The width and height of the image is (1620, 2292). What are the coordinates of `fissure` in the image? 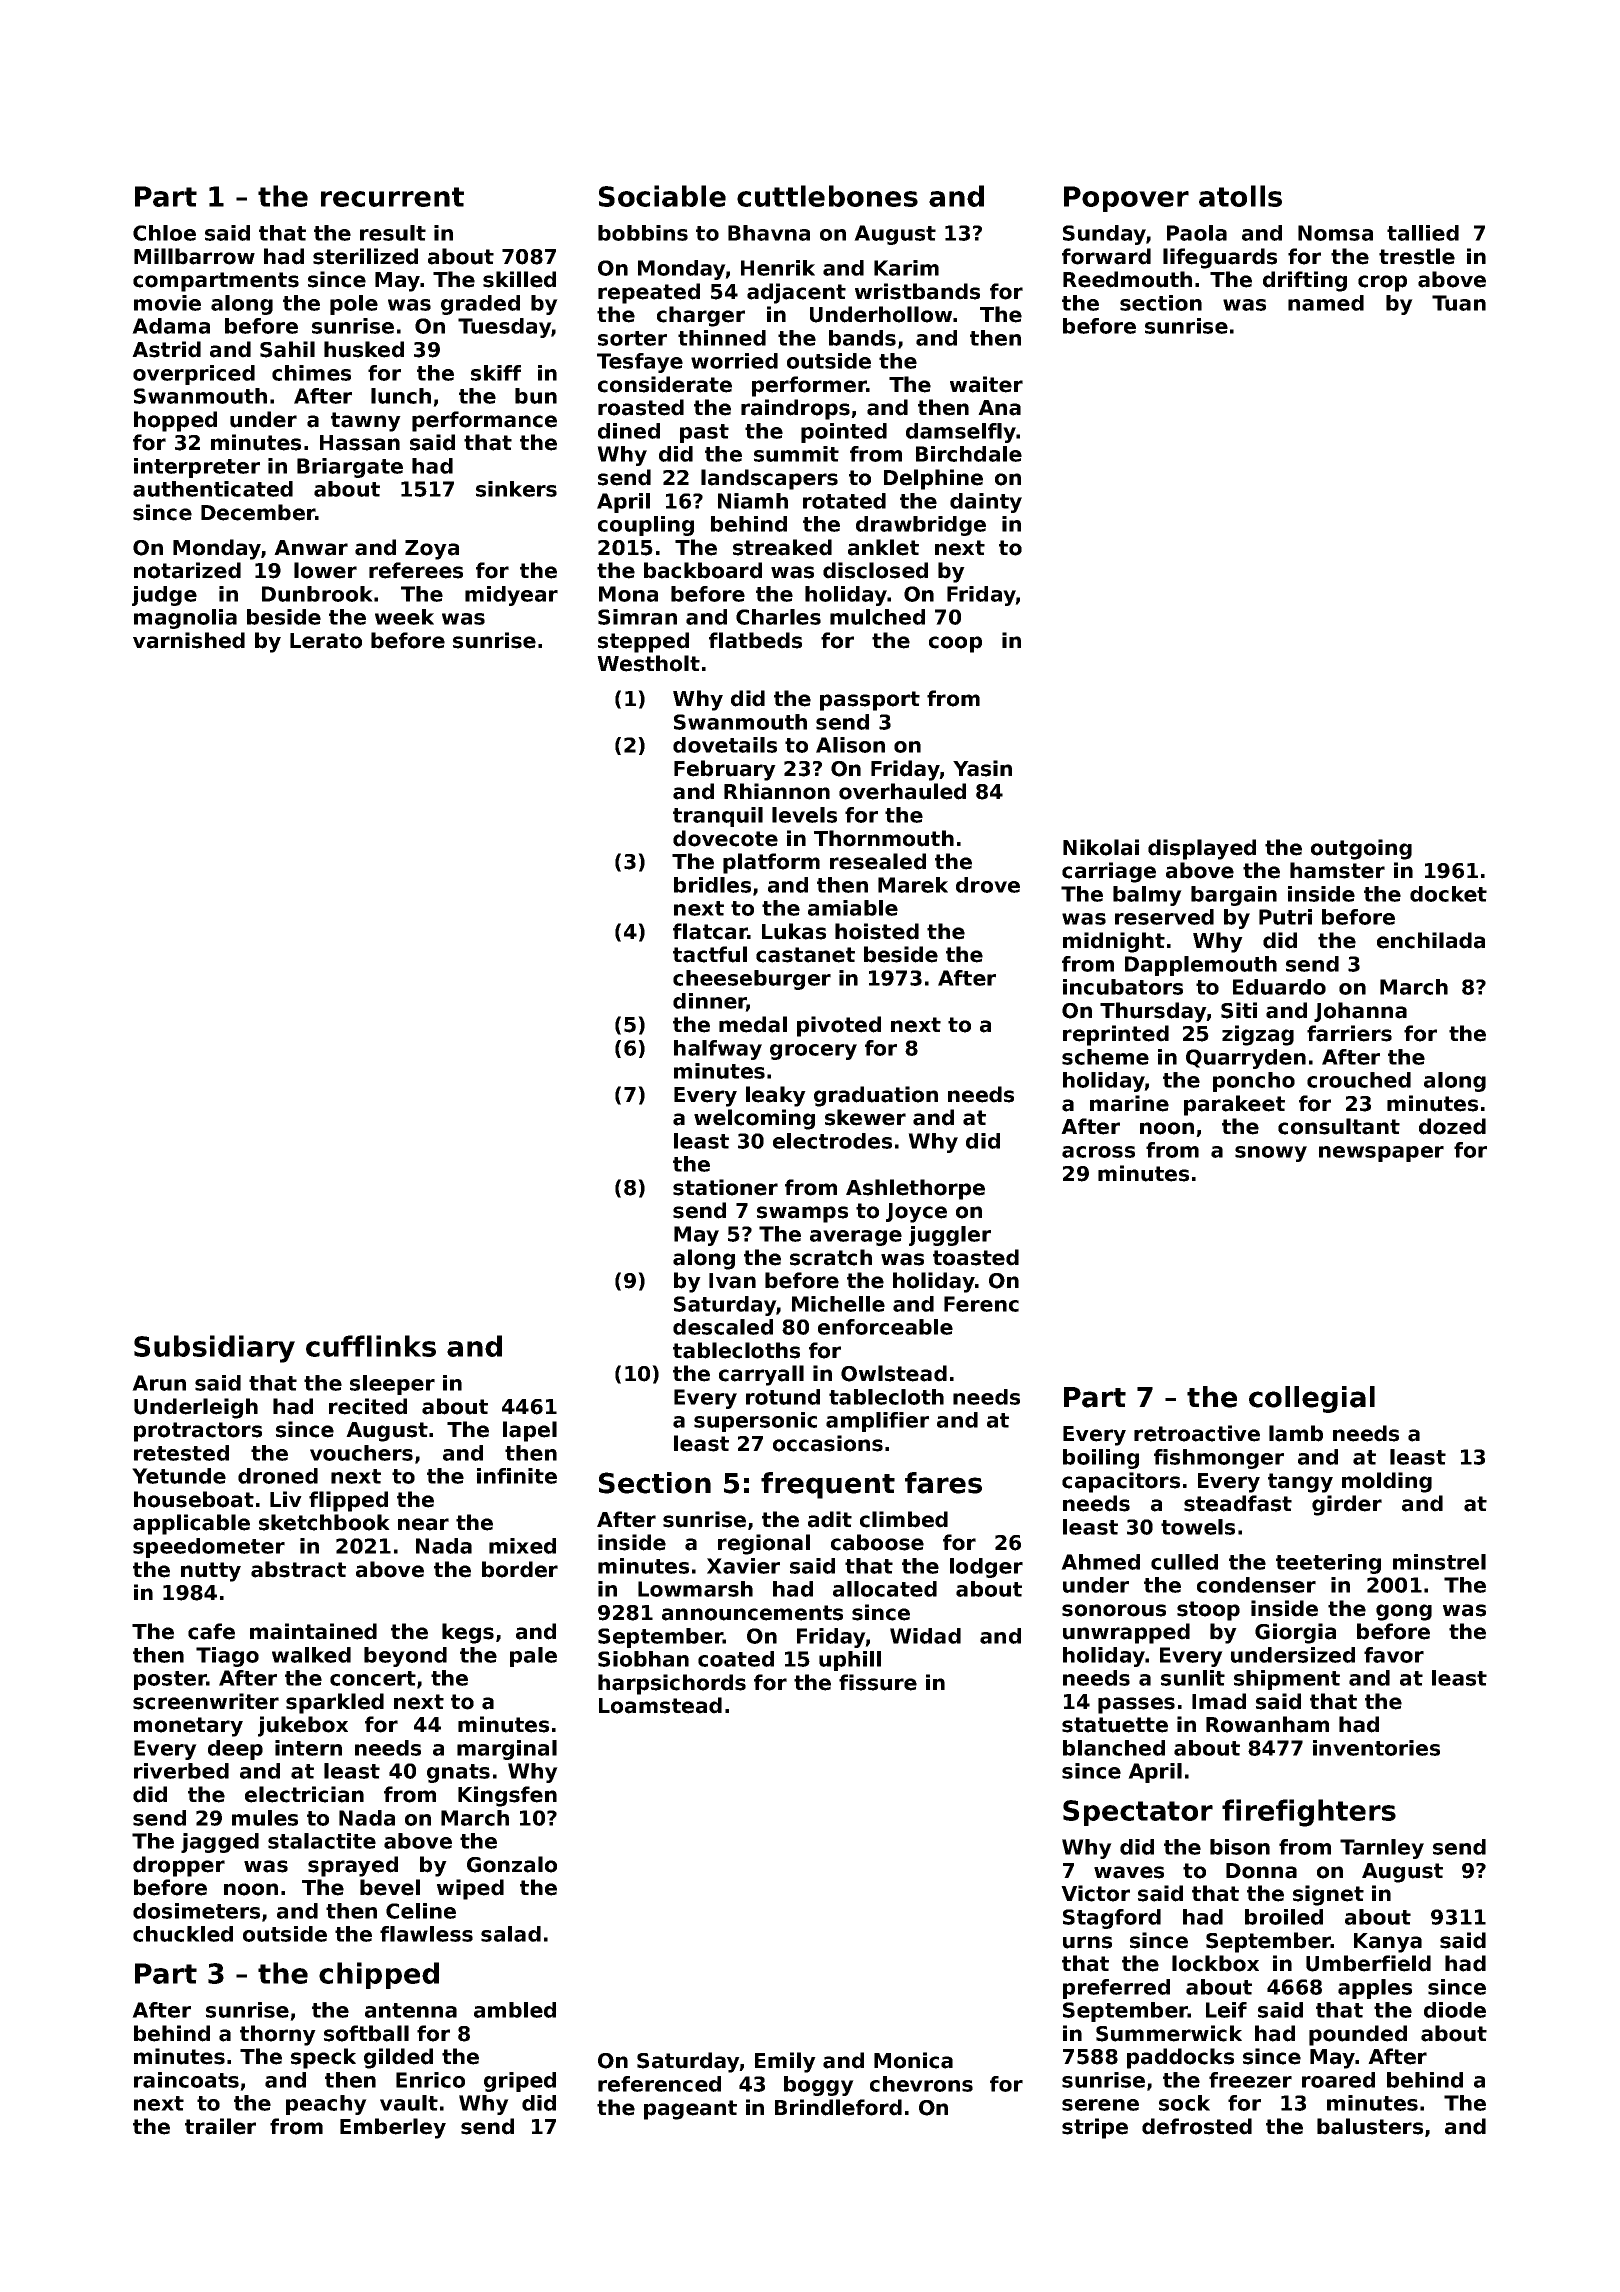 It's located at (878, 1682).
